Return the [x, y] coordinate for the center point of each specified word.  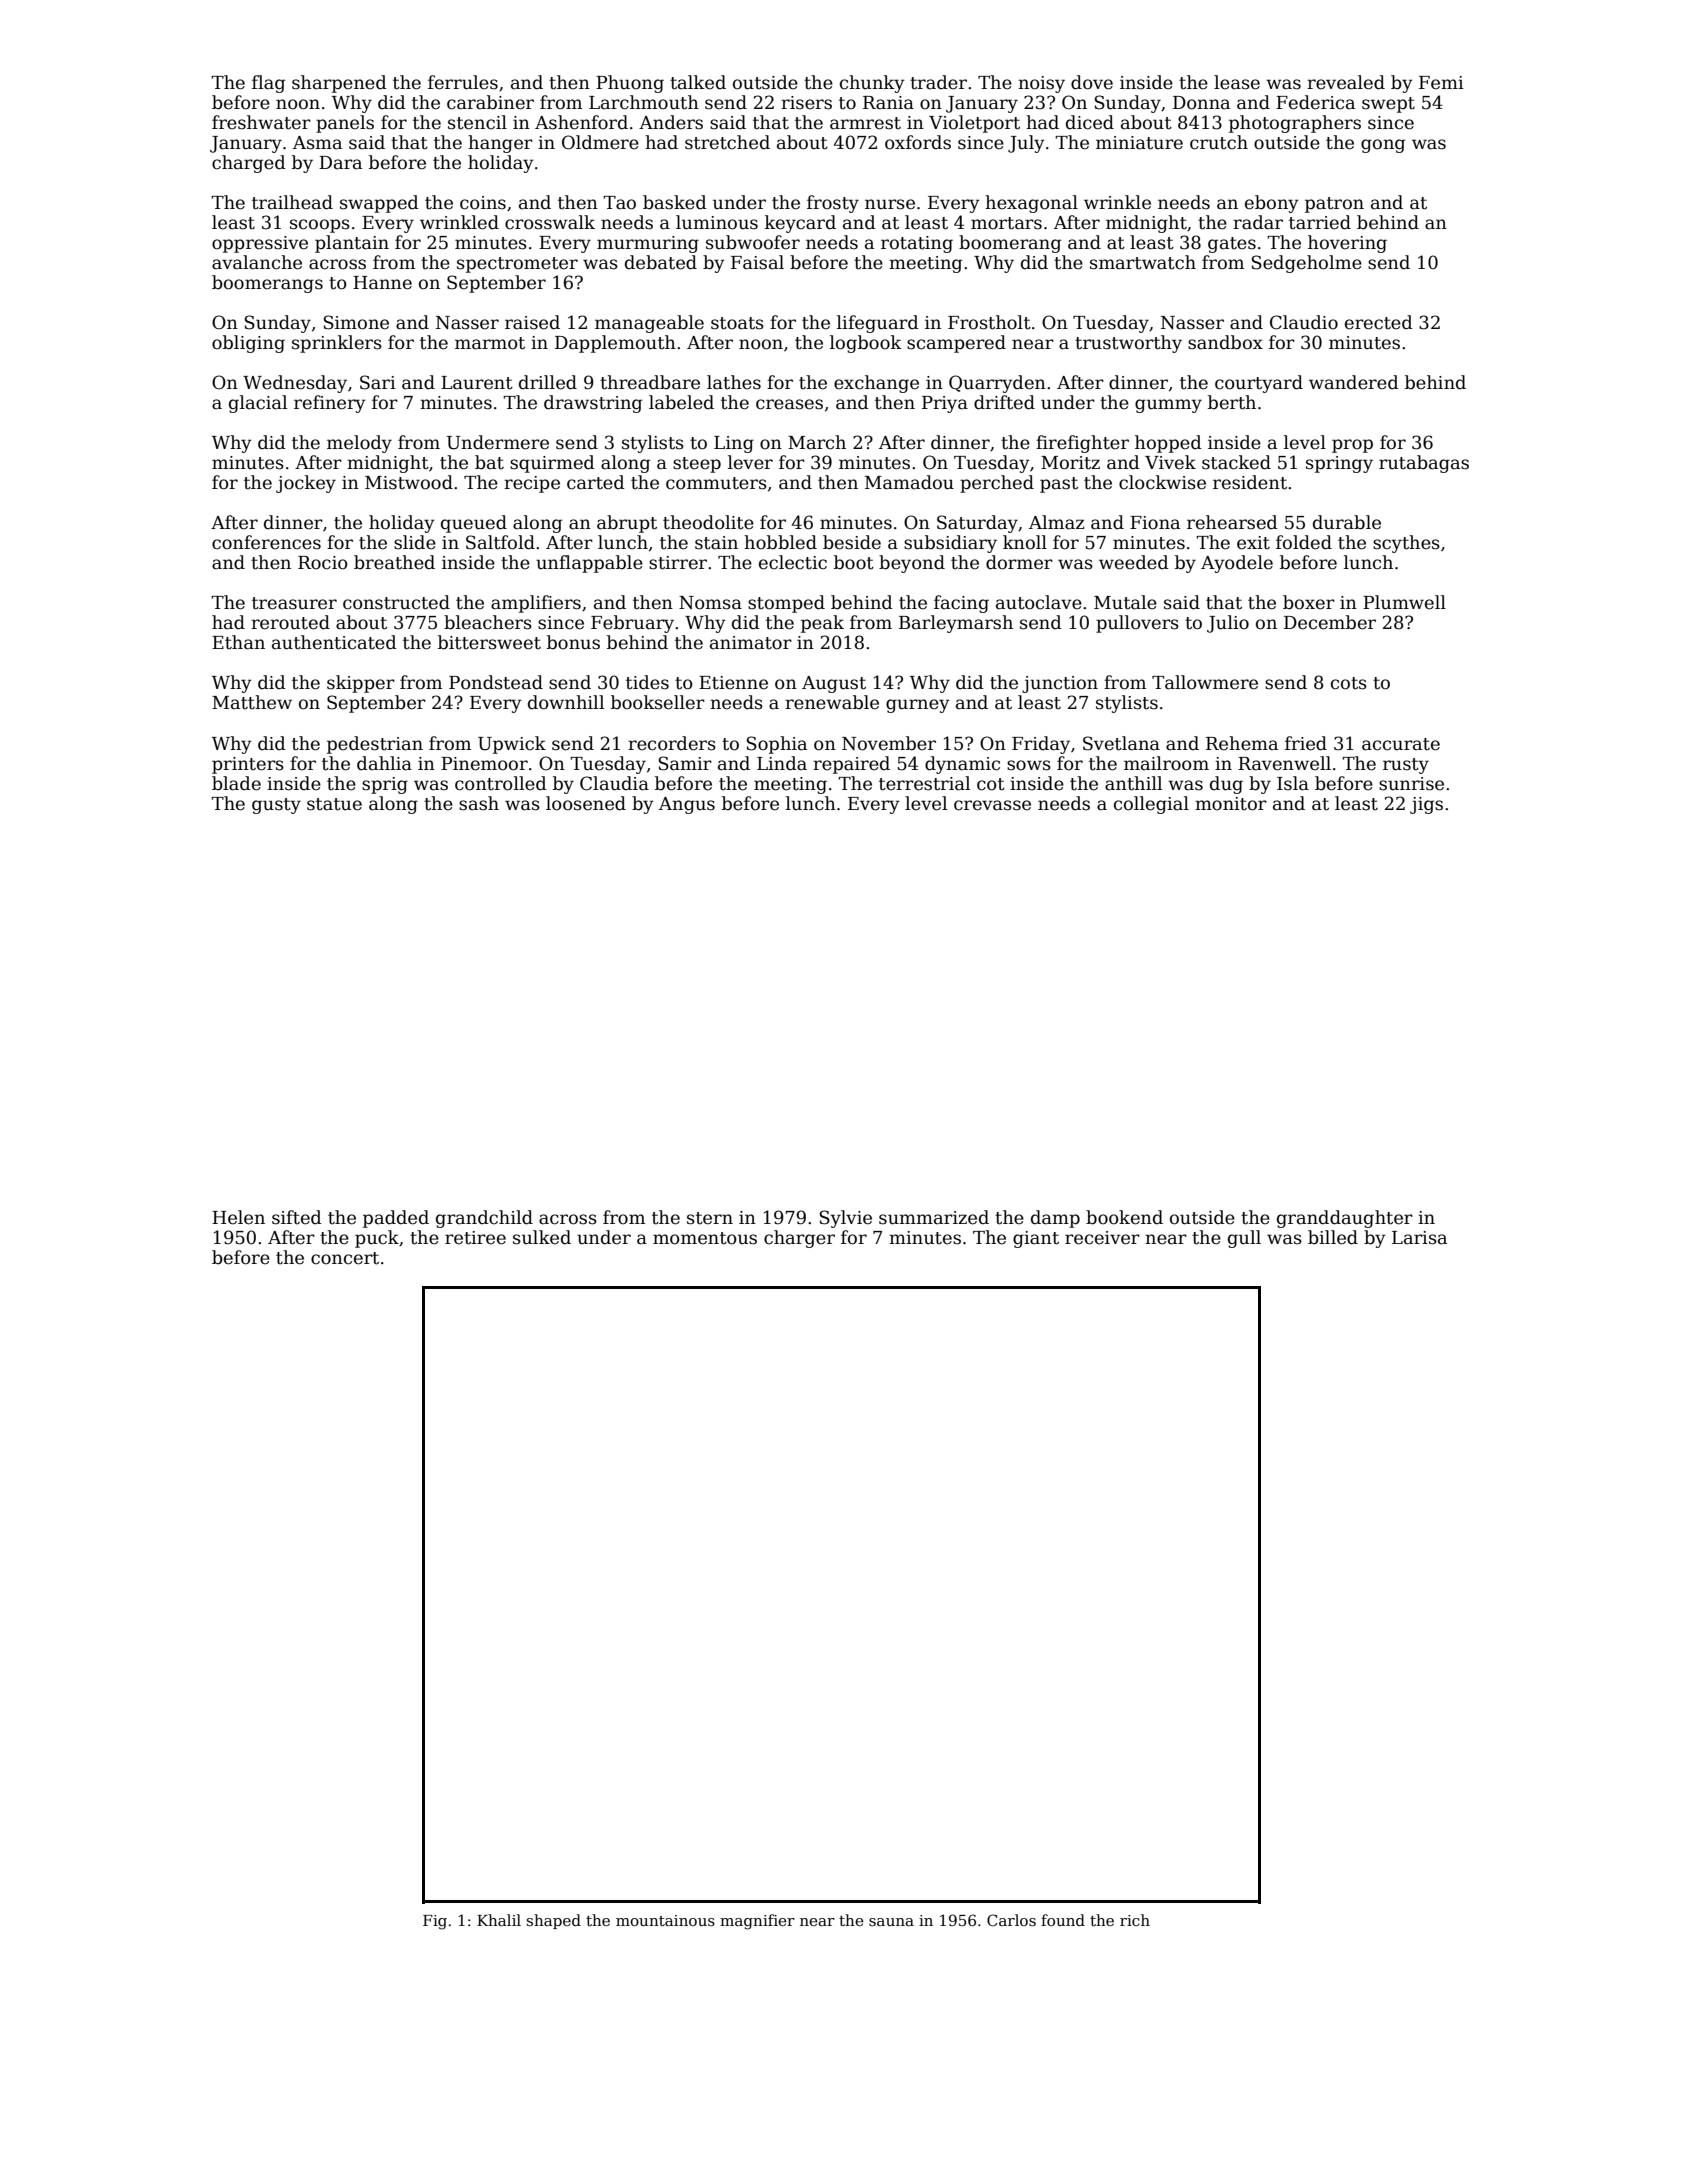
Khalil [499, 1920]
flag [268, 84]
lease [1237, 82]
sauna [891, 1922]
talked [698, 82]
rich [1135, 1920]
